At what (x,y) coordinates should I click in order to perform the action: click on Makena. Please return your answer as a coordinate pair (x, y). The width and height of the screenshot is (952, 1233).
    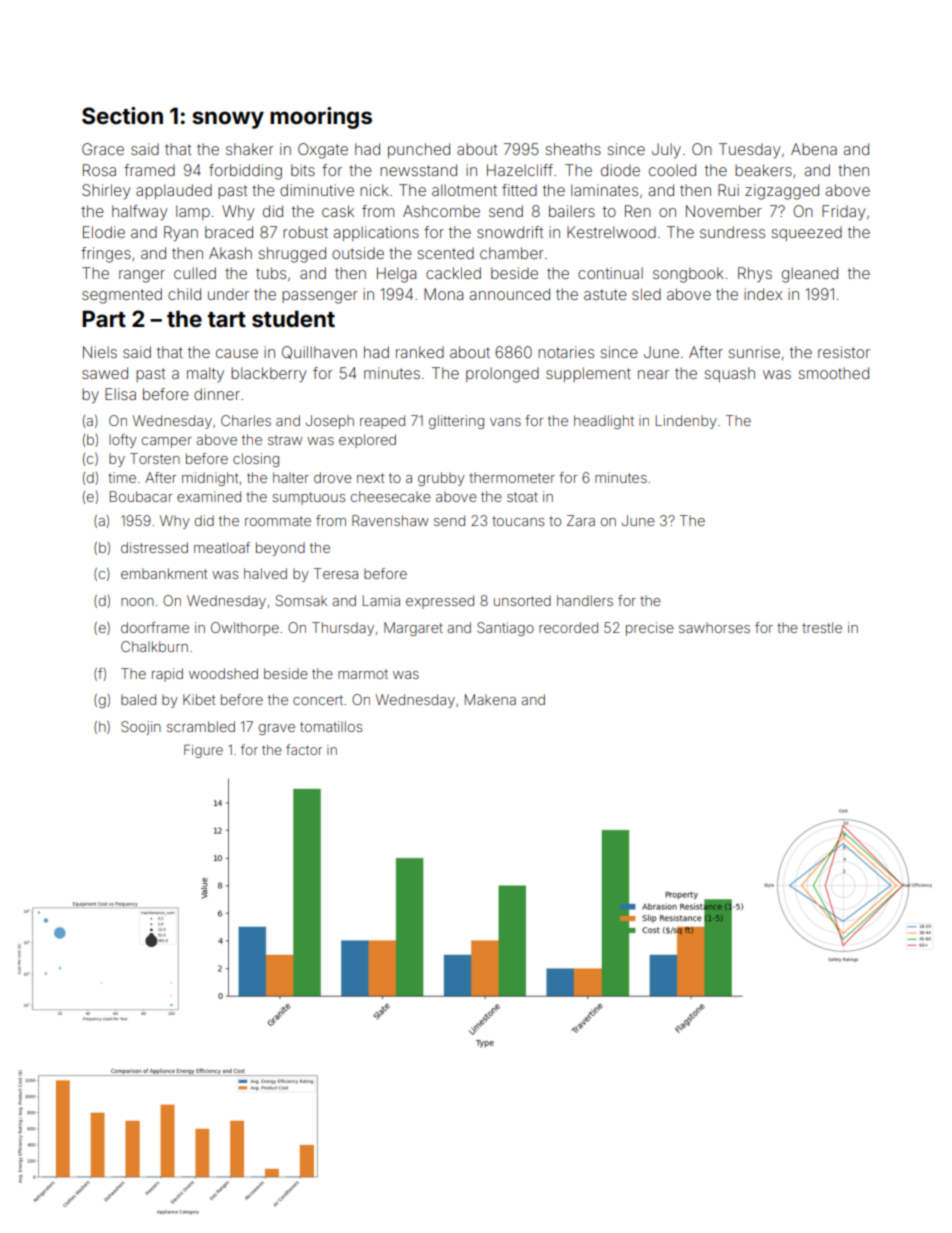
    Looking at the image, I should click on (490, 699).
